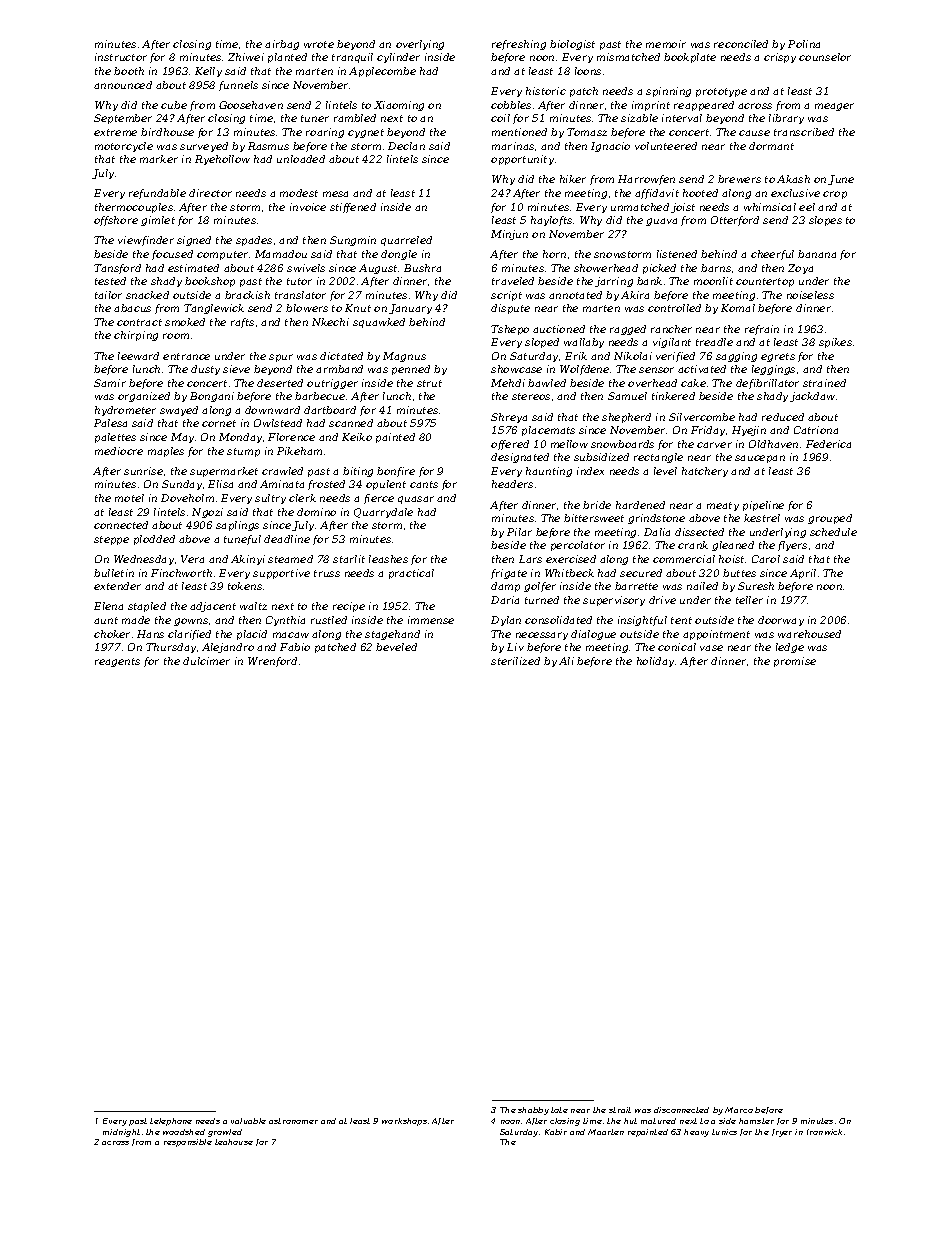 This screenshot has height=1233, width=952. What do you see at coordinates (824, 383) in the screenshot?
I see `strained` at bounding box center [824, 383].
